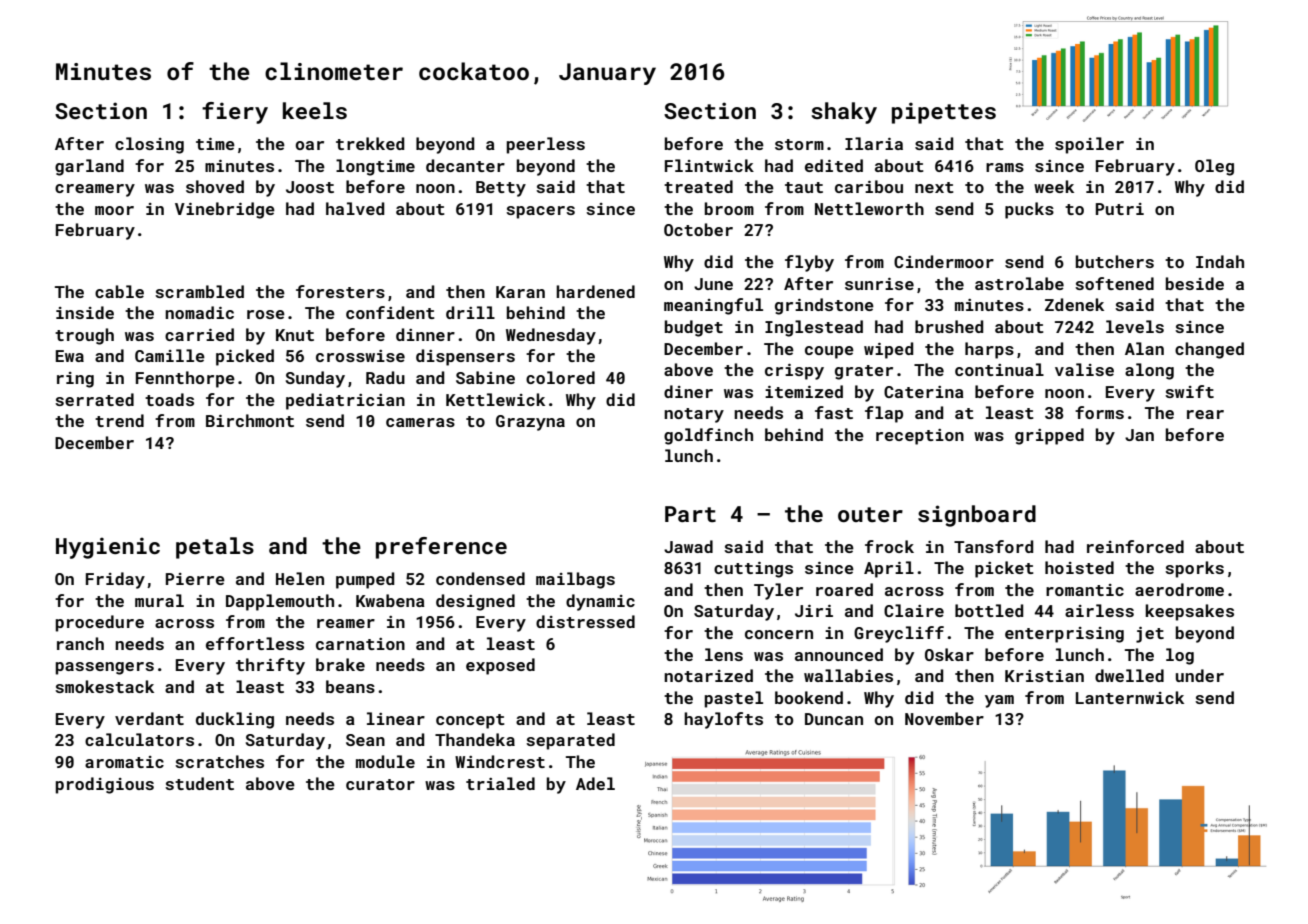 The width and height of the page is (1308, 924). Describe the element at coordinates (355, 208) in the page. I see `halved` at that location.
